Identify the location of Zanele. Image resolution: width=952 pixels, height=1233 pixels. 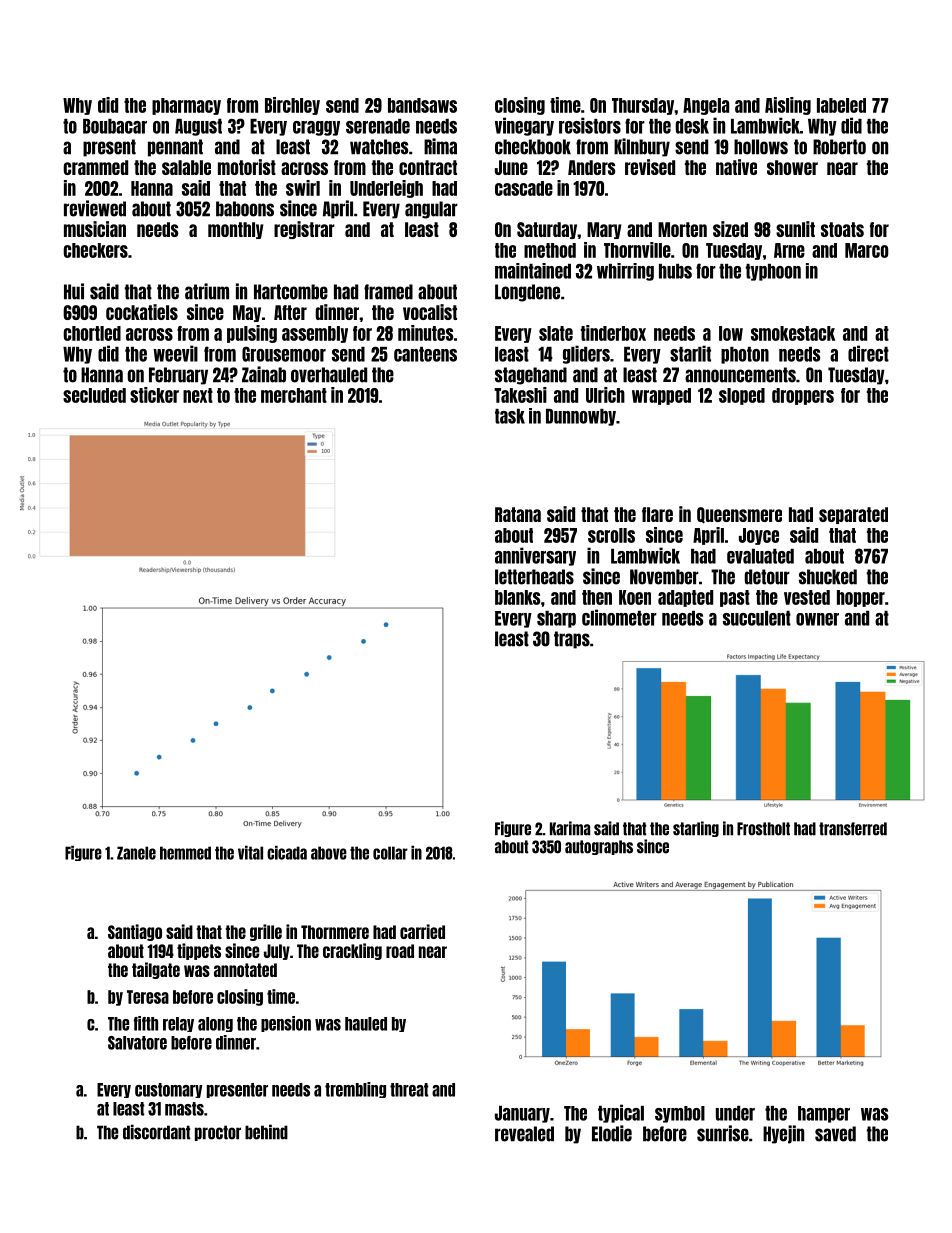
(136, 853).
